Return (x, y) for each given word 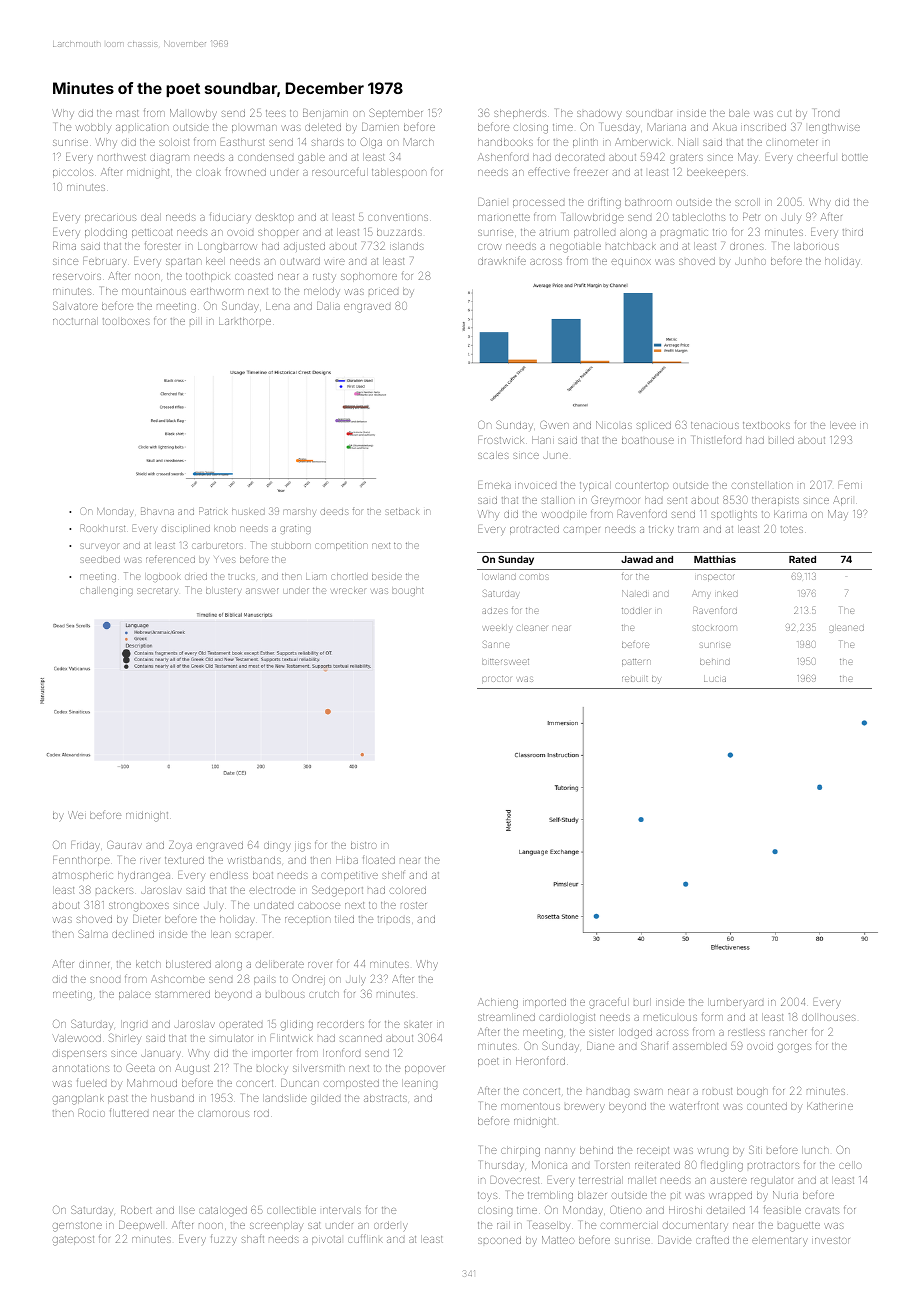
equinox (631, 263)
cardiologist (567, 1018)
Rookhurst (103, 528)
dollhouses (829, 1017)
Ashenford (503, 157)
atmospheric (82, 876)
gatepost (73, 1241)
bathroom (648, 202)
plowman (254, 129)
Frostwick (501, 440)
